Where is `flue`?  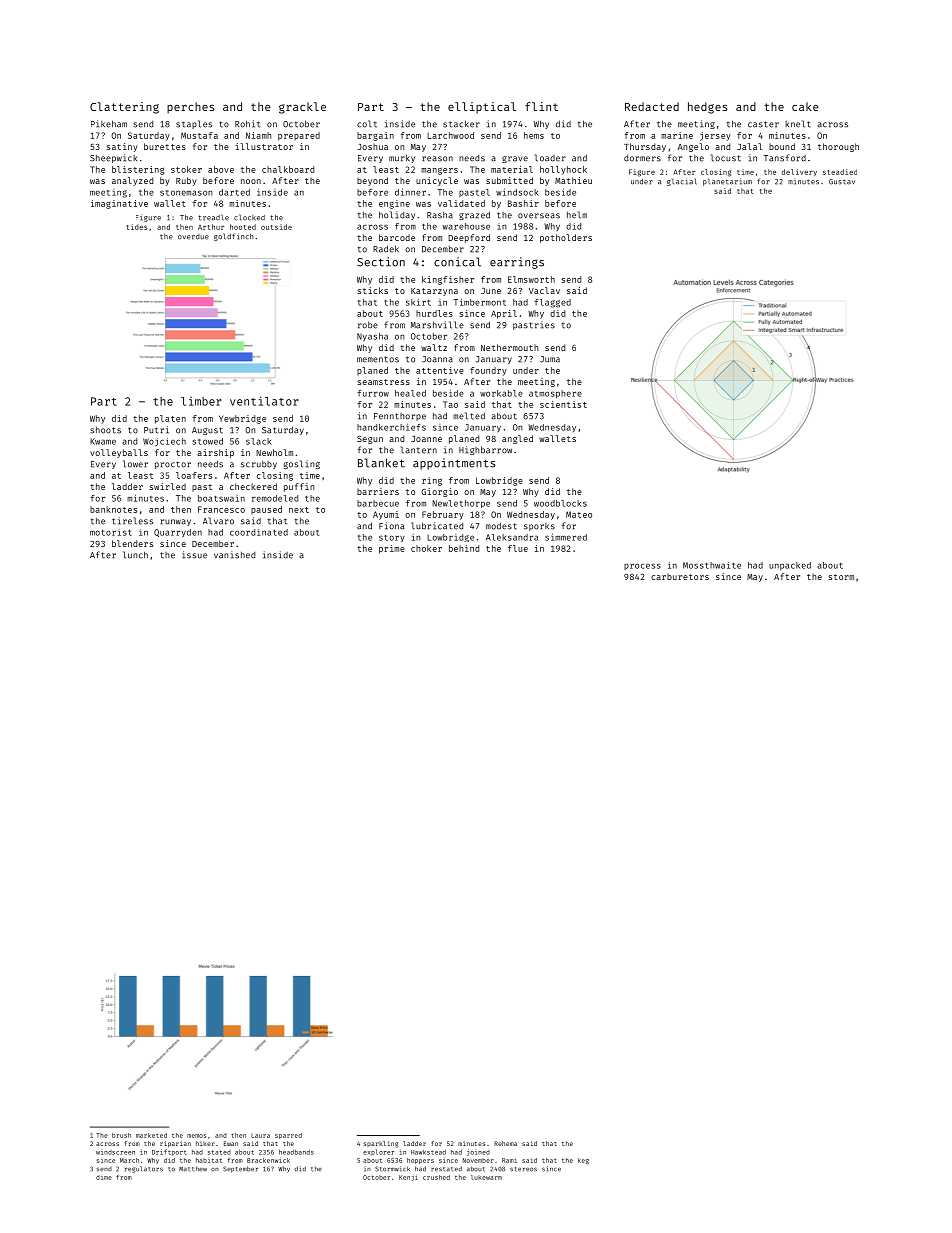
flue is located at coordinates (518, 548).
